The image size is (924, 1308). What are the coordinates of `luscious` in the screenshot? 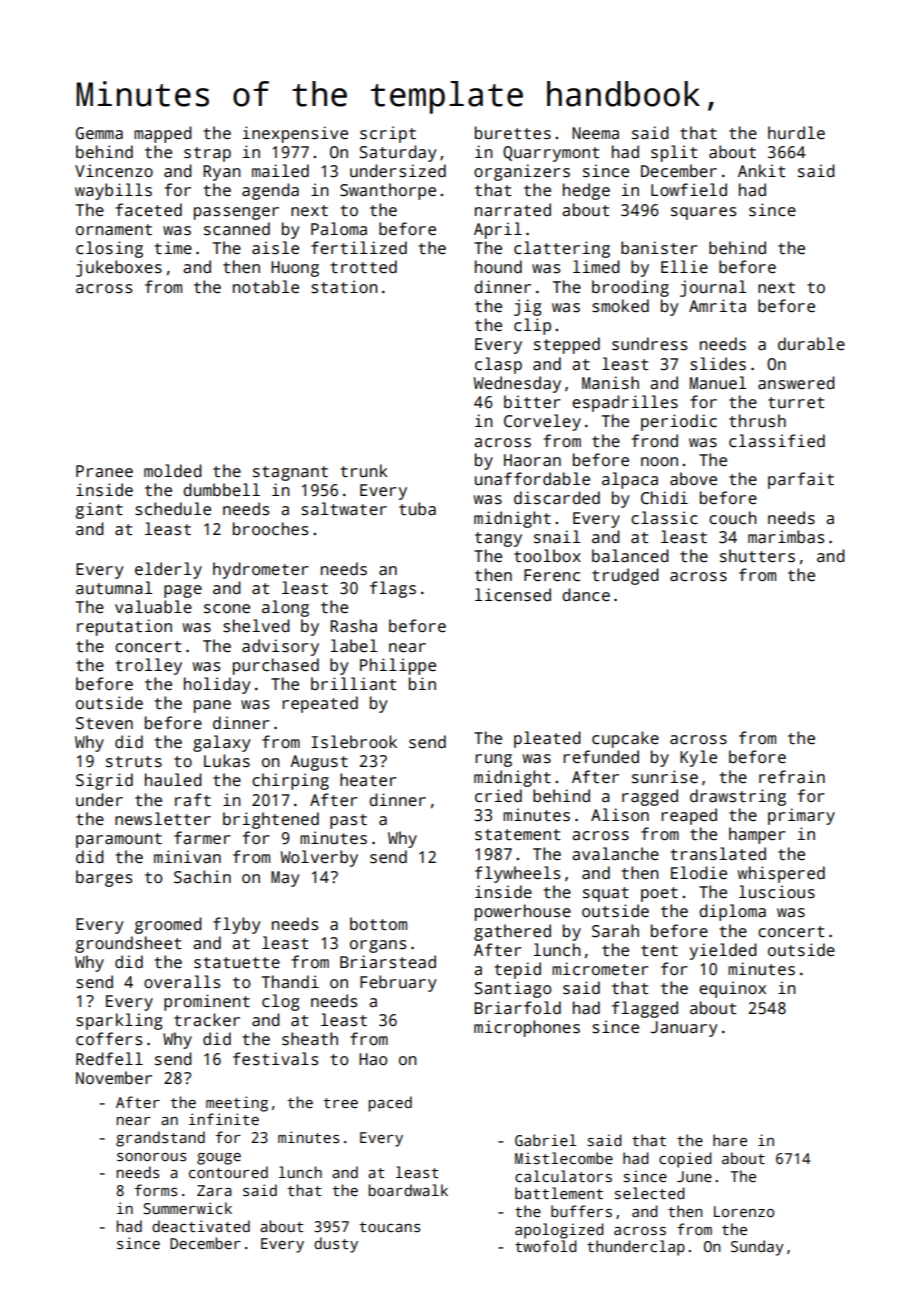 It's located at (777, 892).
